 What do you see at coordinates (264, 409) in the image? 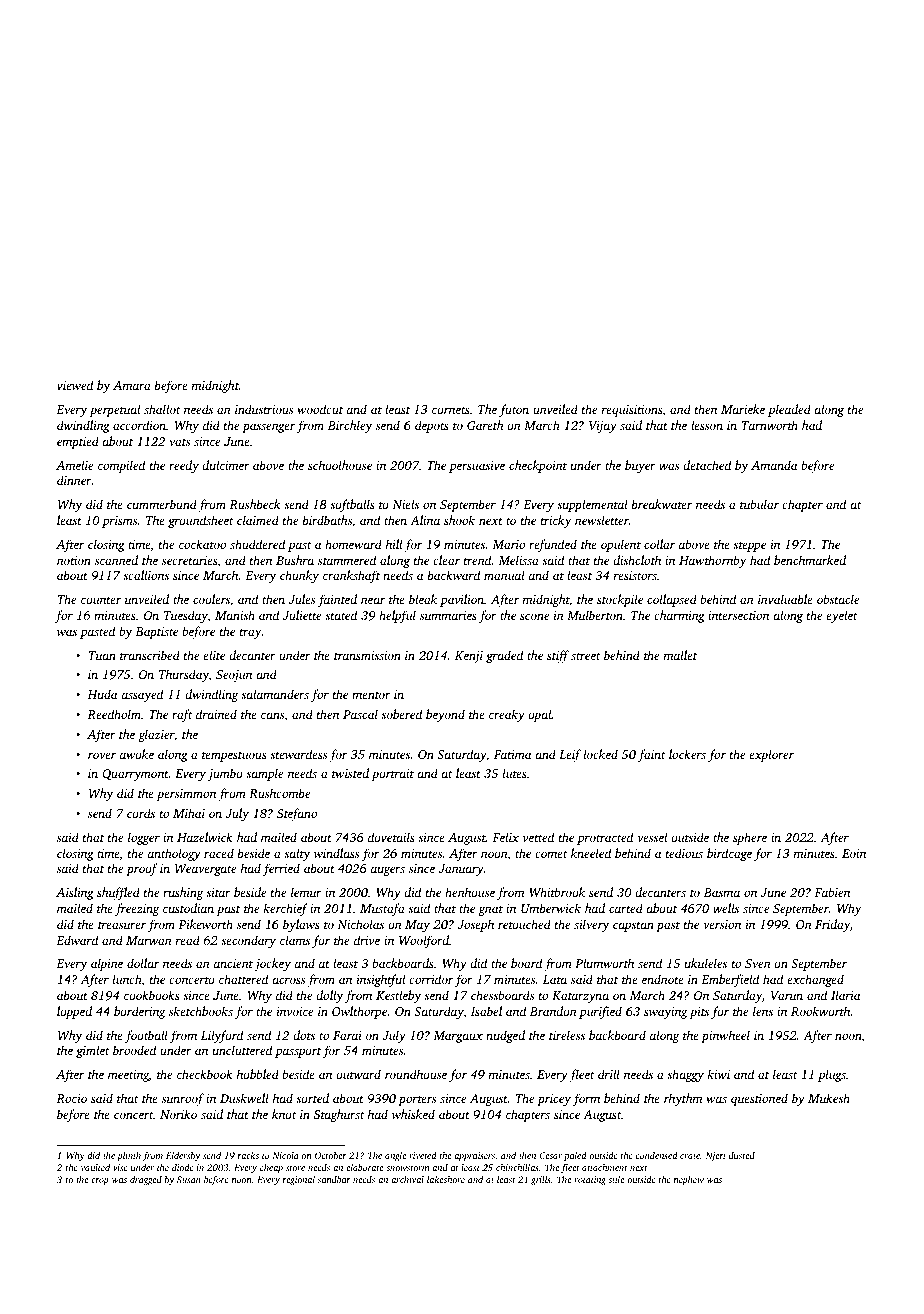
I see `industrious` at bounding box center [264, 409].
